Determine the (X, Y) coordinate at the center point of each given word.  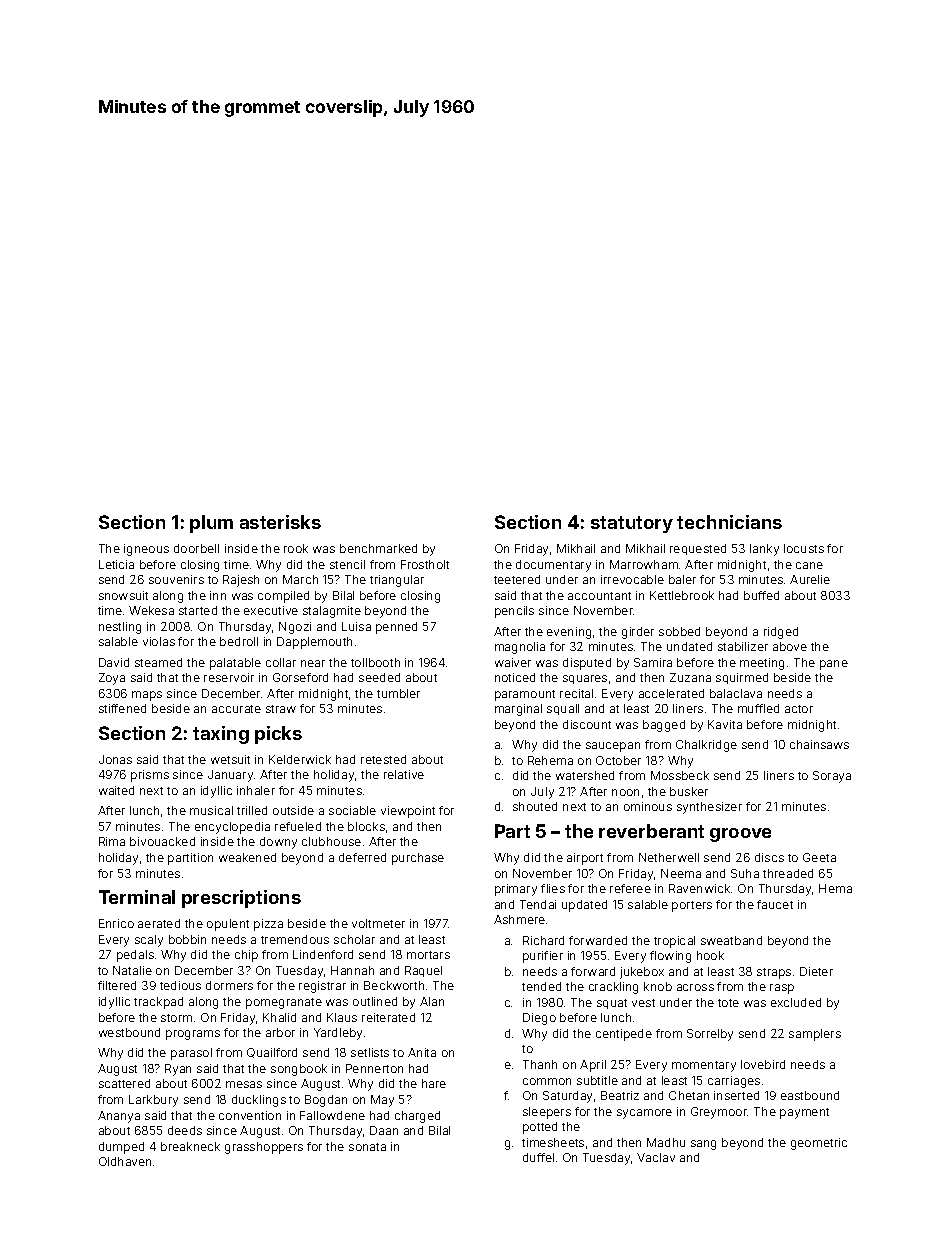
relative (404, 774)
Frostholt (425, 564)
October (618, 760)
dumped (121, 1148)
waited (116, 790)
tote (728, 1003)
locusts (804, 548)
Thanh (540, 1064)
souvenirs (176, 579)
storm (176, 1018)
